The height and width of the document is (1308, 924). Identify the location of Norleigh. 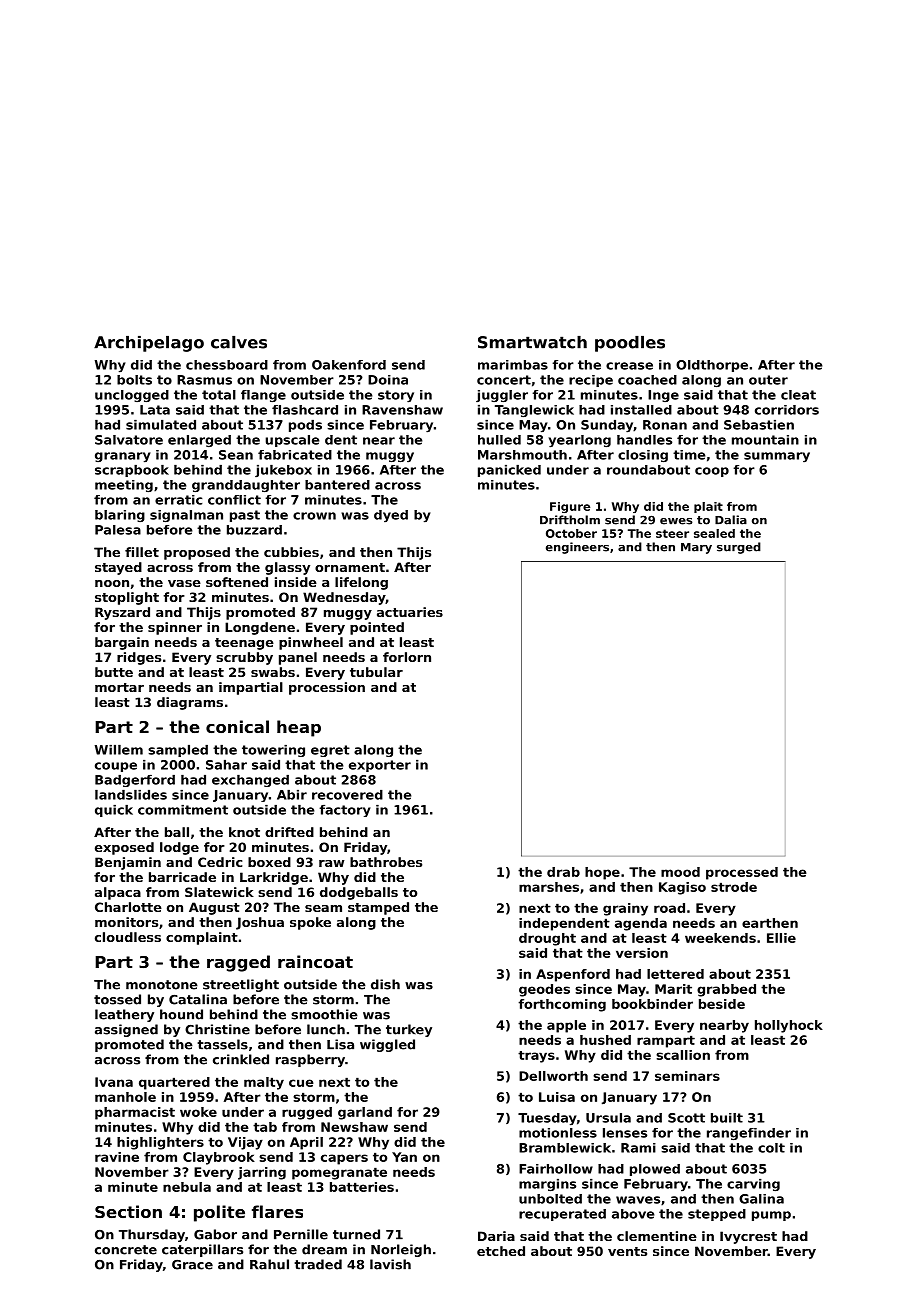
(401, 1250).
